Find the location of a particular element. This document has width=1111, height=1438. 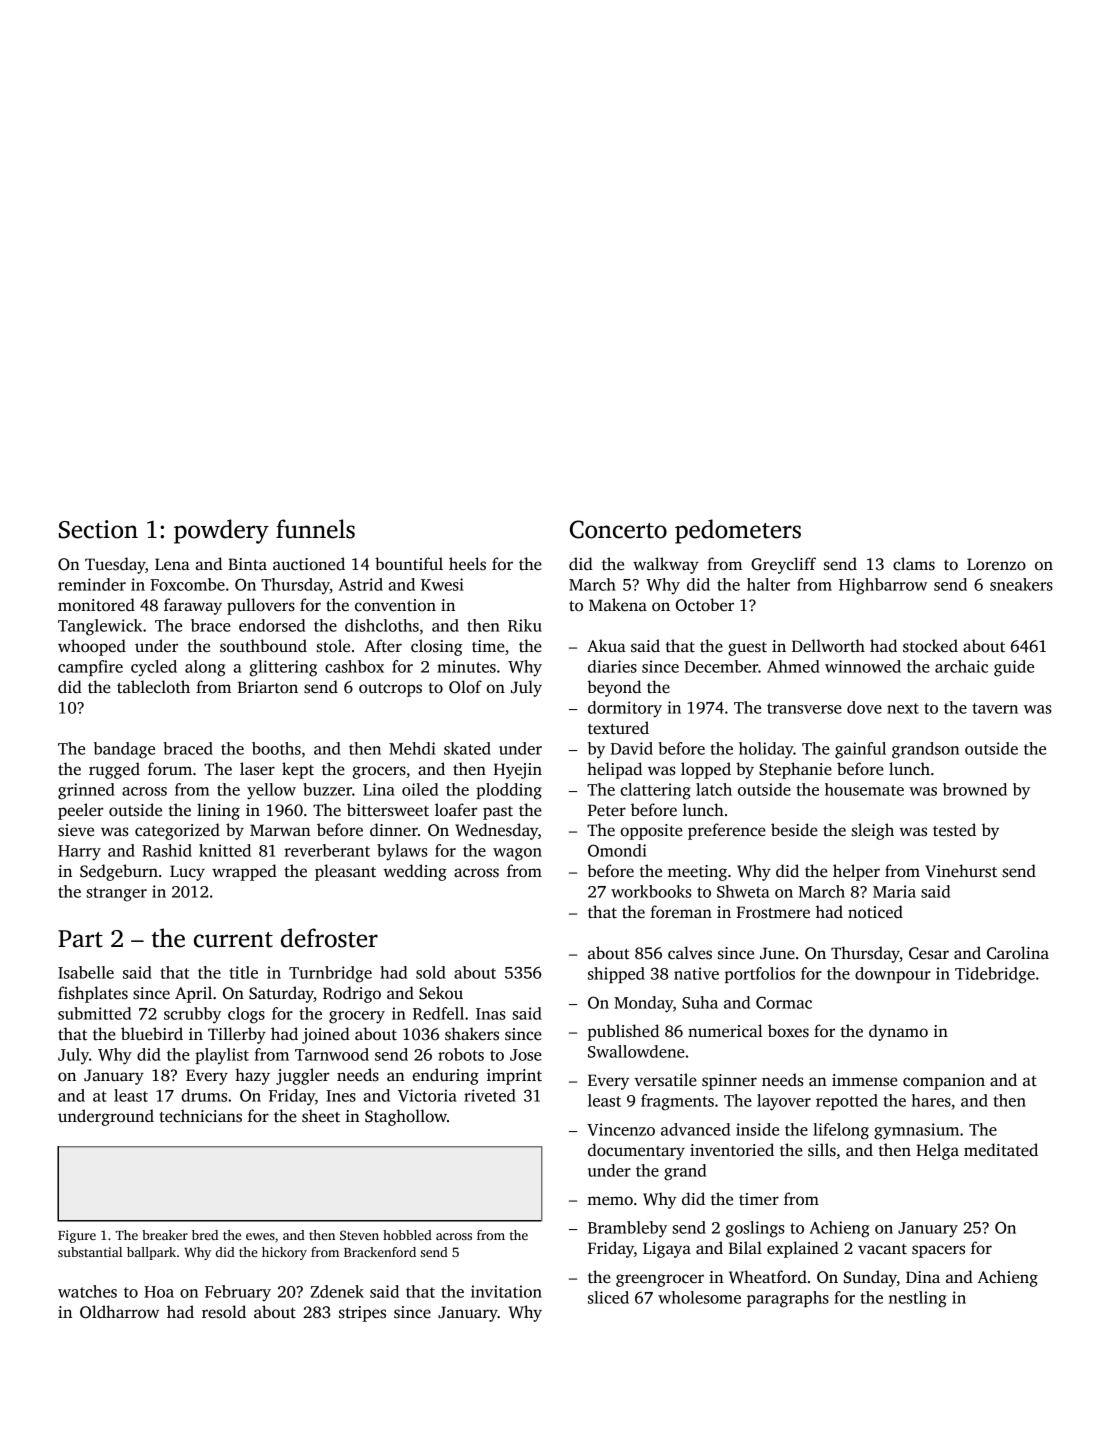

Cesar is located at coordinates (929, 953).
